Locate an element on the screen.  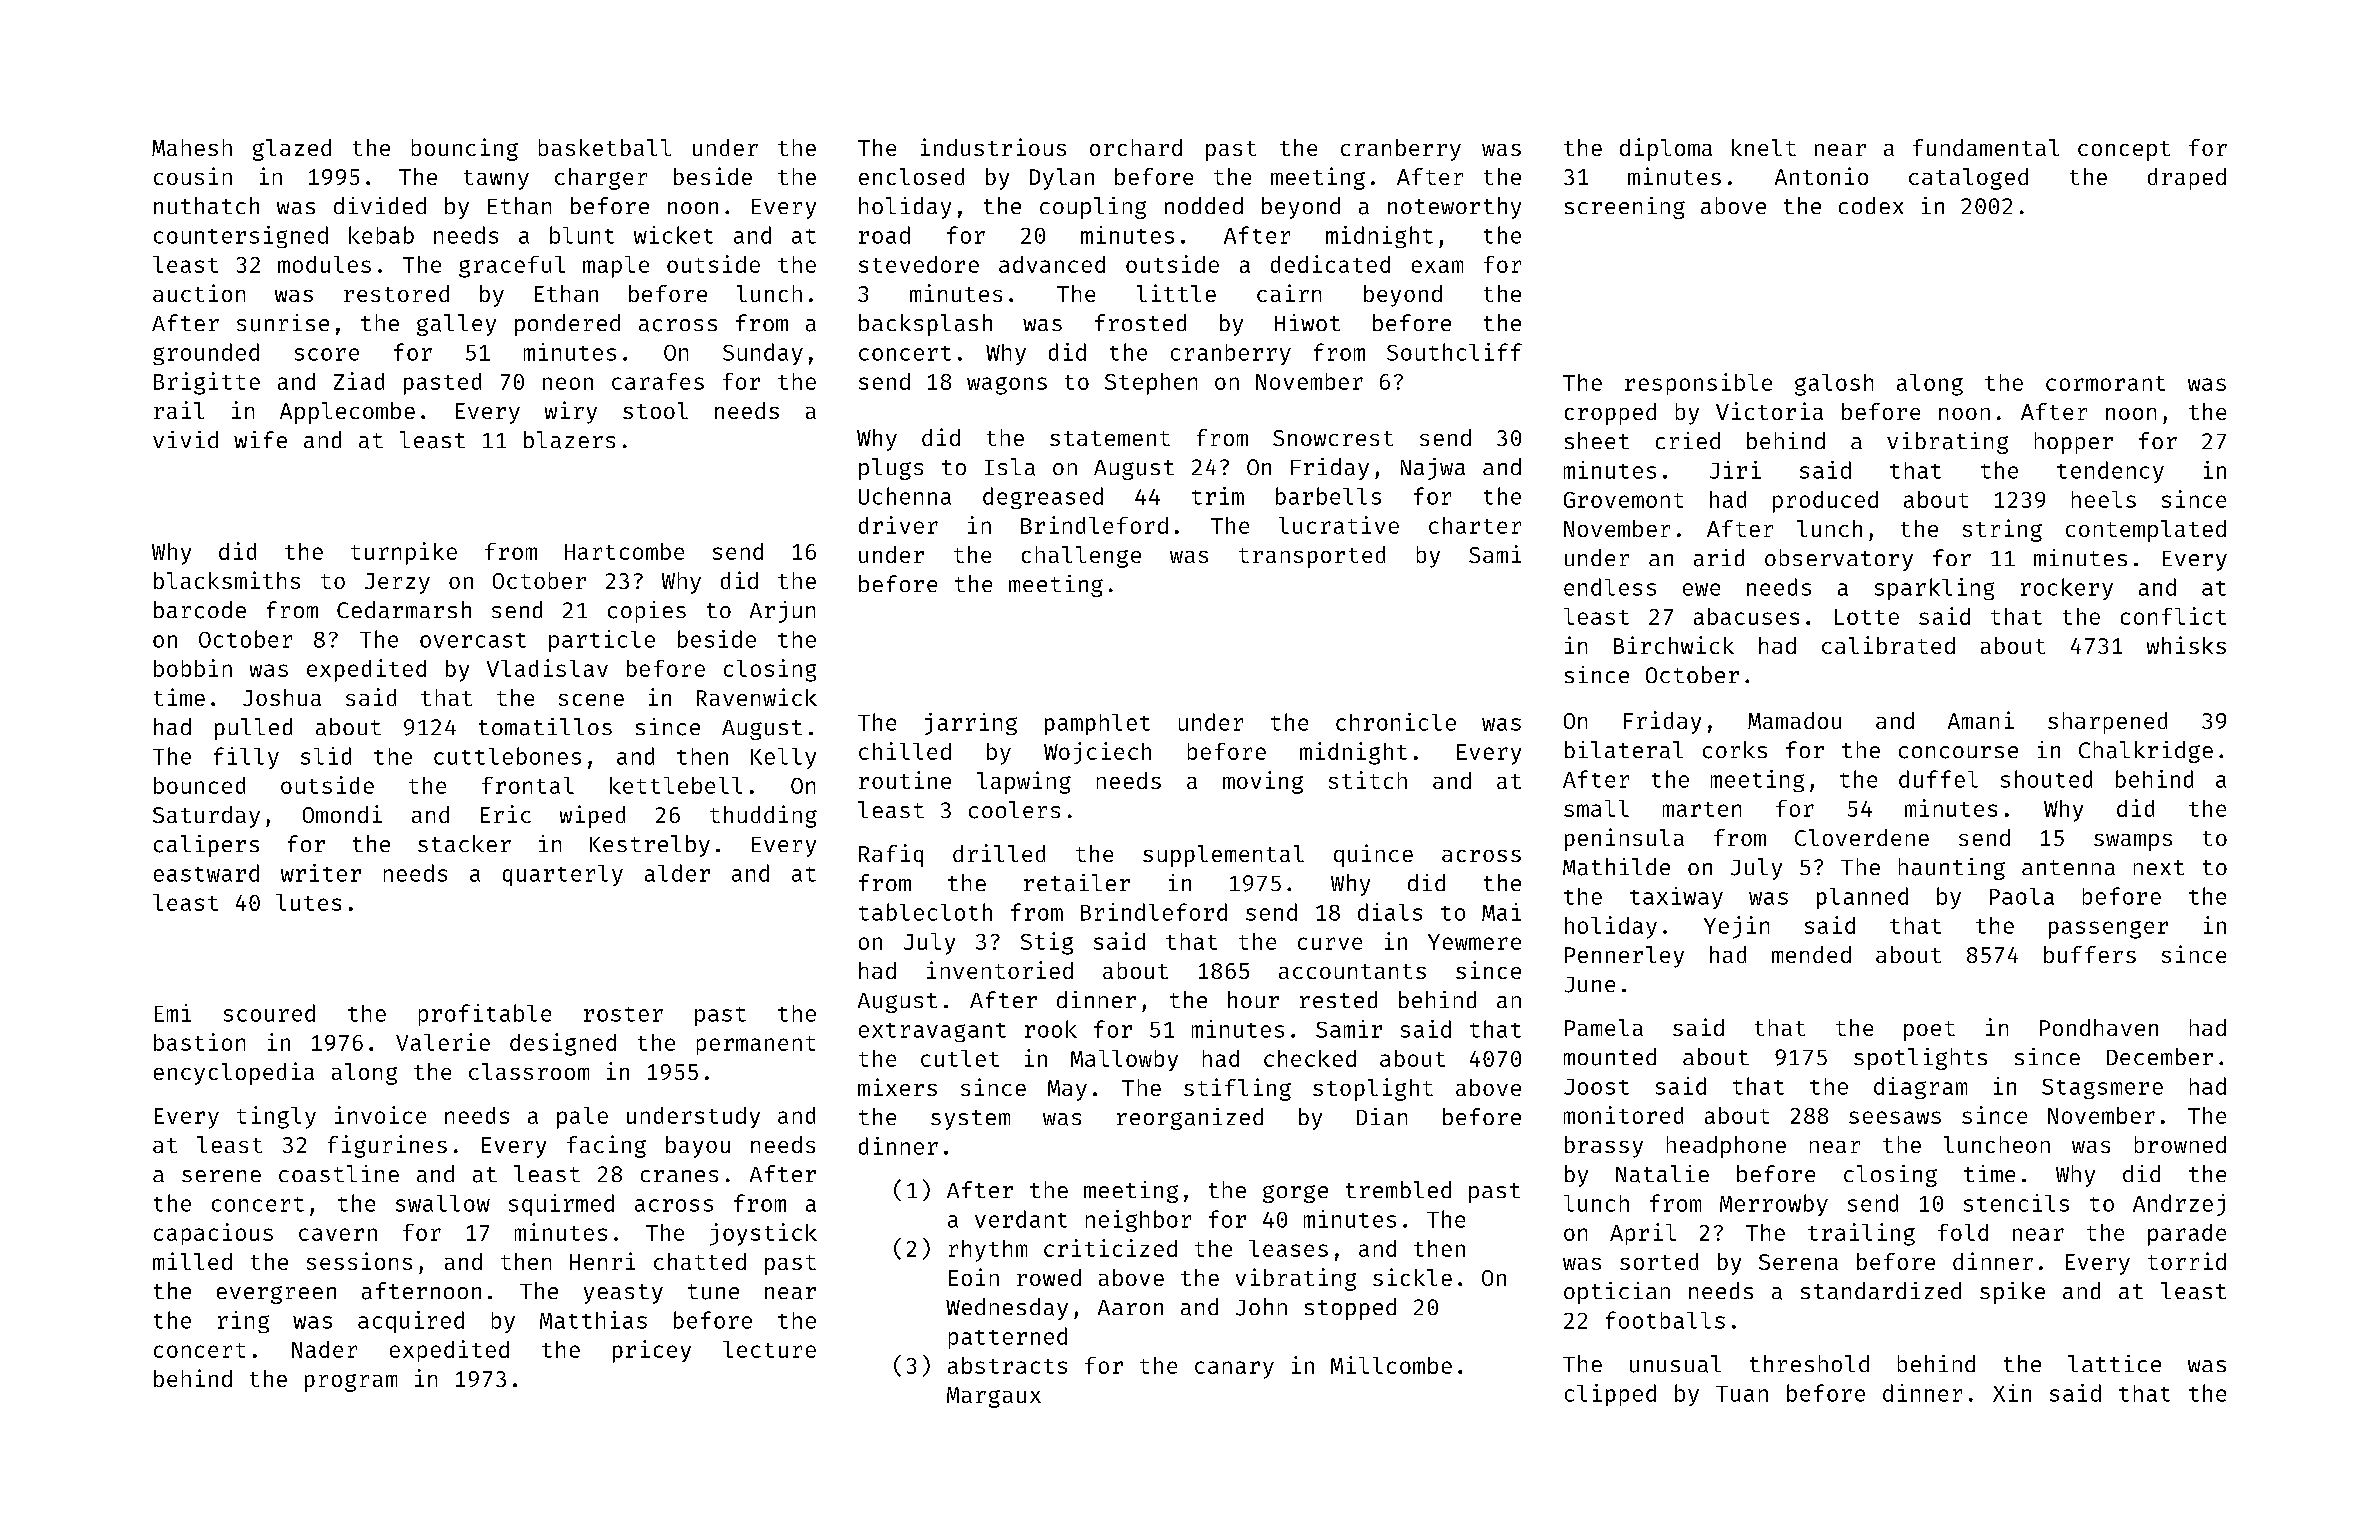
lutes is located at coordinates (308, 902).
